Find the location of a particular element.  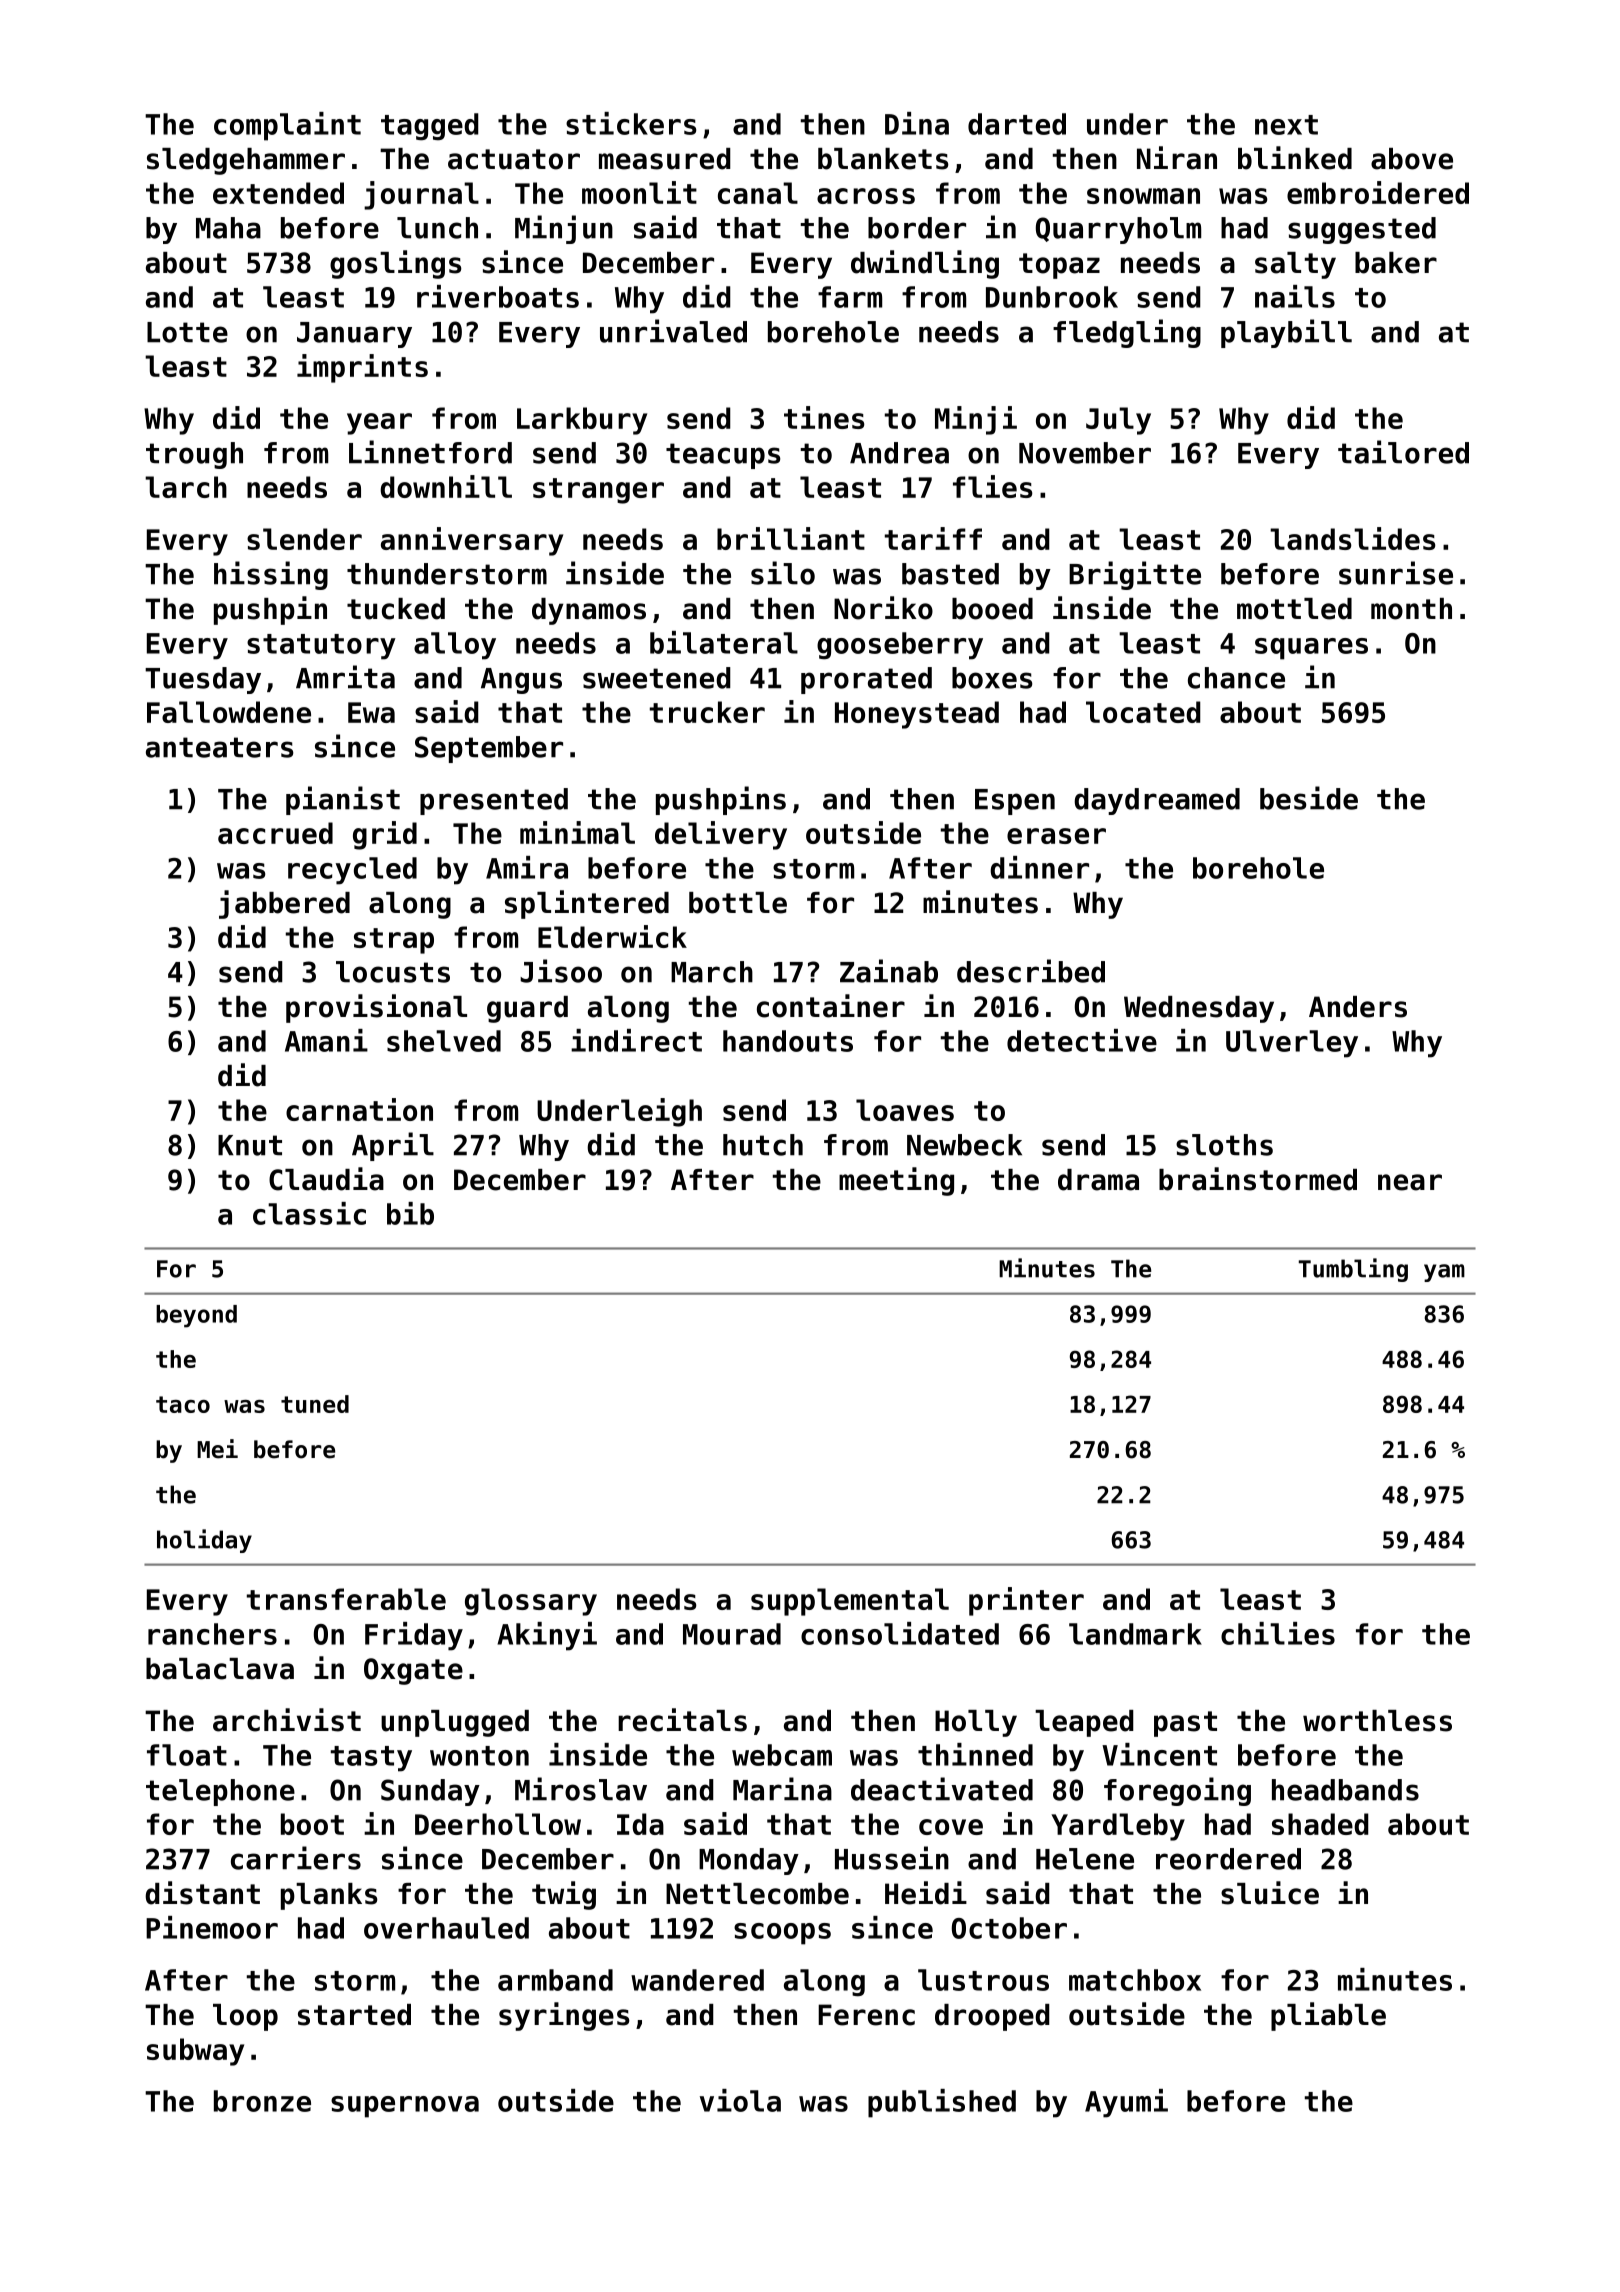

Dunbrook is located at coordinates (1052, 297).
